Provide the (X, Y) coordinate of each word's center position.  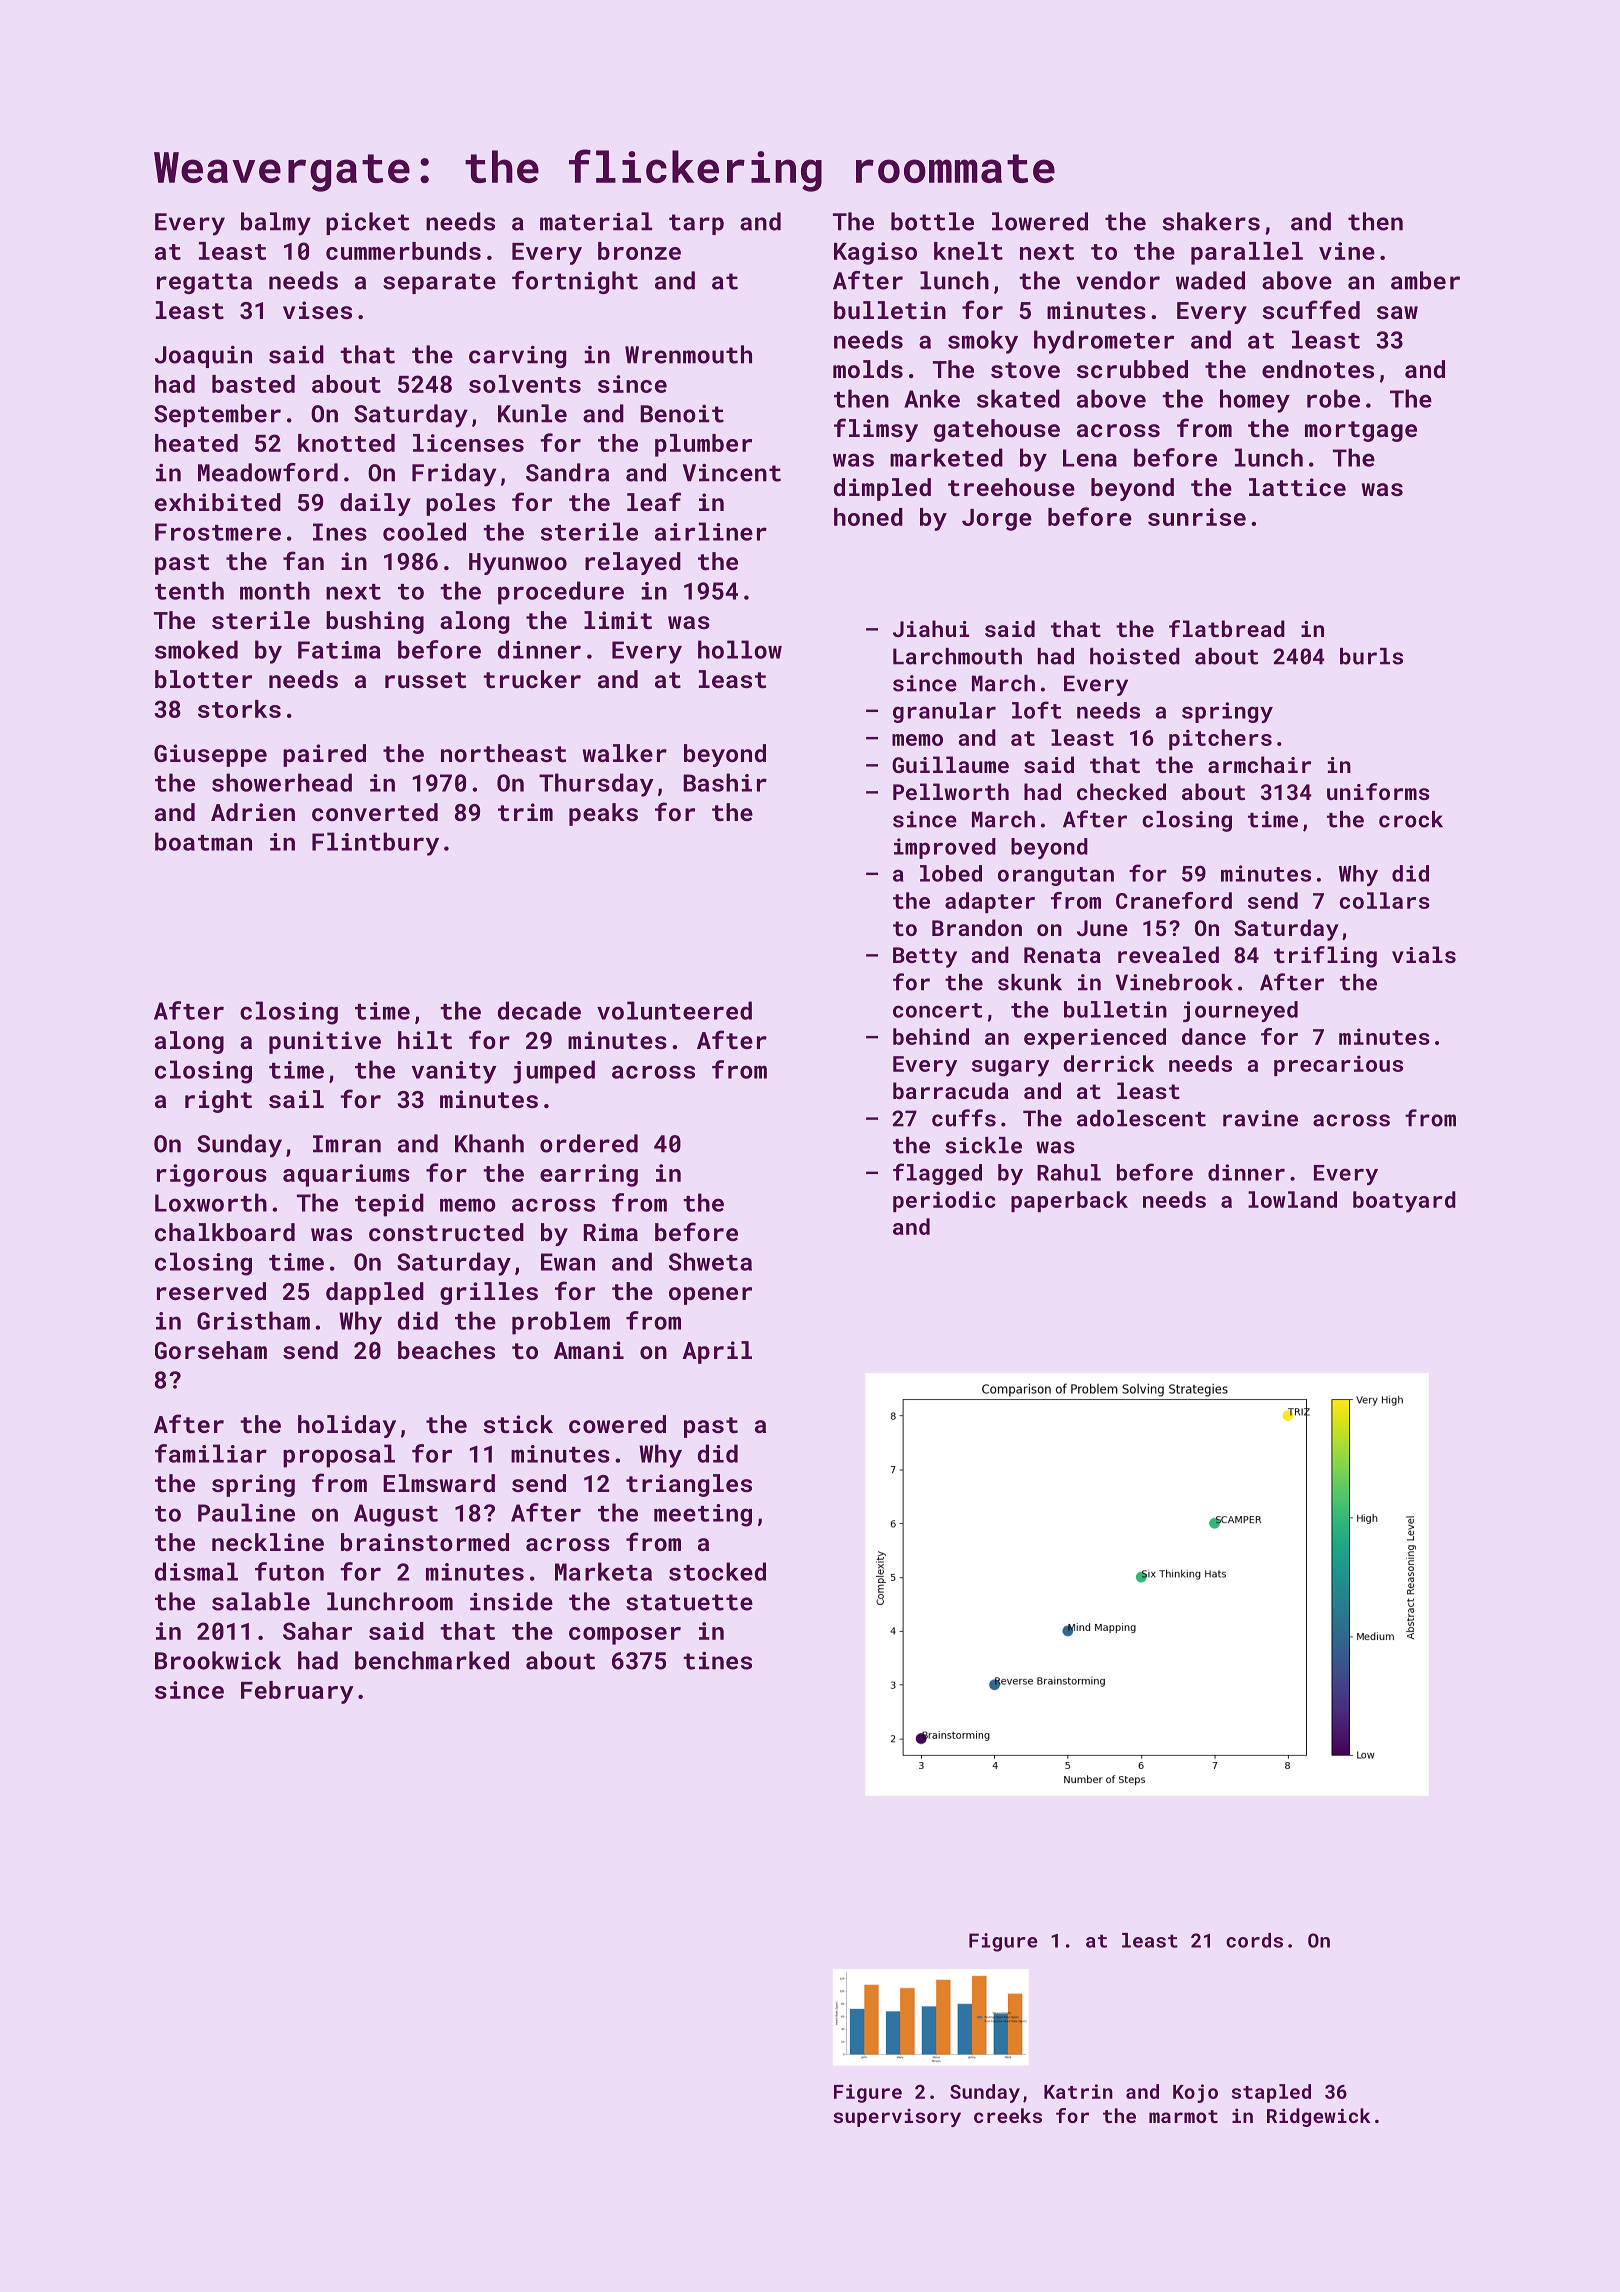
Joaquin (203, 357)
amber (1425, 280)
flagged (937, 1174)
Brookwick (218, 1660)
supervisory (897, 2117)
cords (1254, 1940)
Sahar (317, 1631)
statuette (689, 1602)
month (275, 590)
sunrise (1197, 517)
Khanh (489, 1143)
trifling (1325, 957)
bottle (932, 221)
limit (618, 620)
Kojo (1195, 2093)
